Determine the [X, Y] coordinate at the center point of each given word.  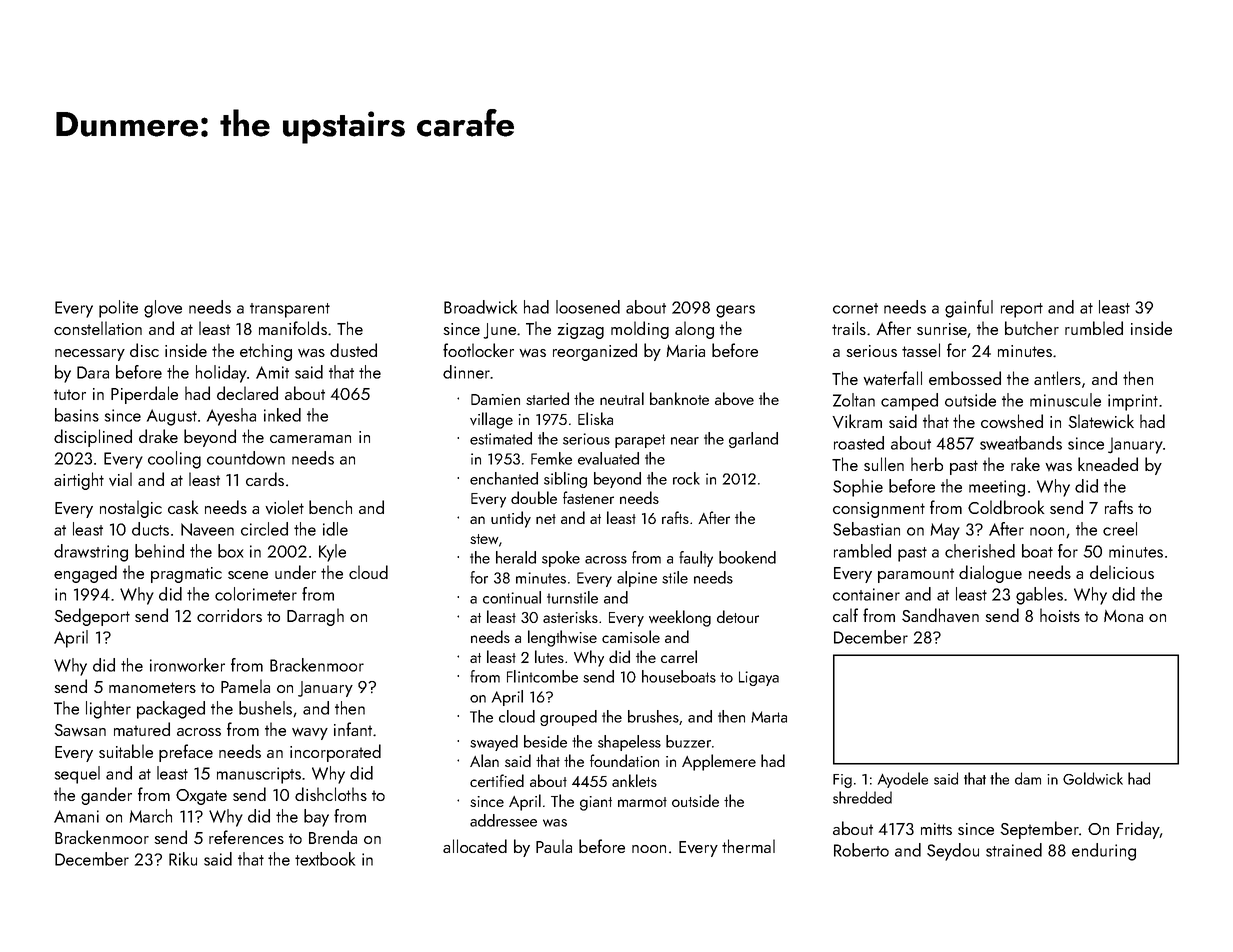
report [1022, 310]
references [246, 837]
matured [142, 729]
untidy [511, 519]
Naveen [207, 529]
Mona [1123, 616]
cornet [855, 308]
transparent [290, 310]
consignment [879, 510]
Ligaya [759, 678]
